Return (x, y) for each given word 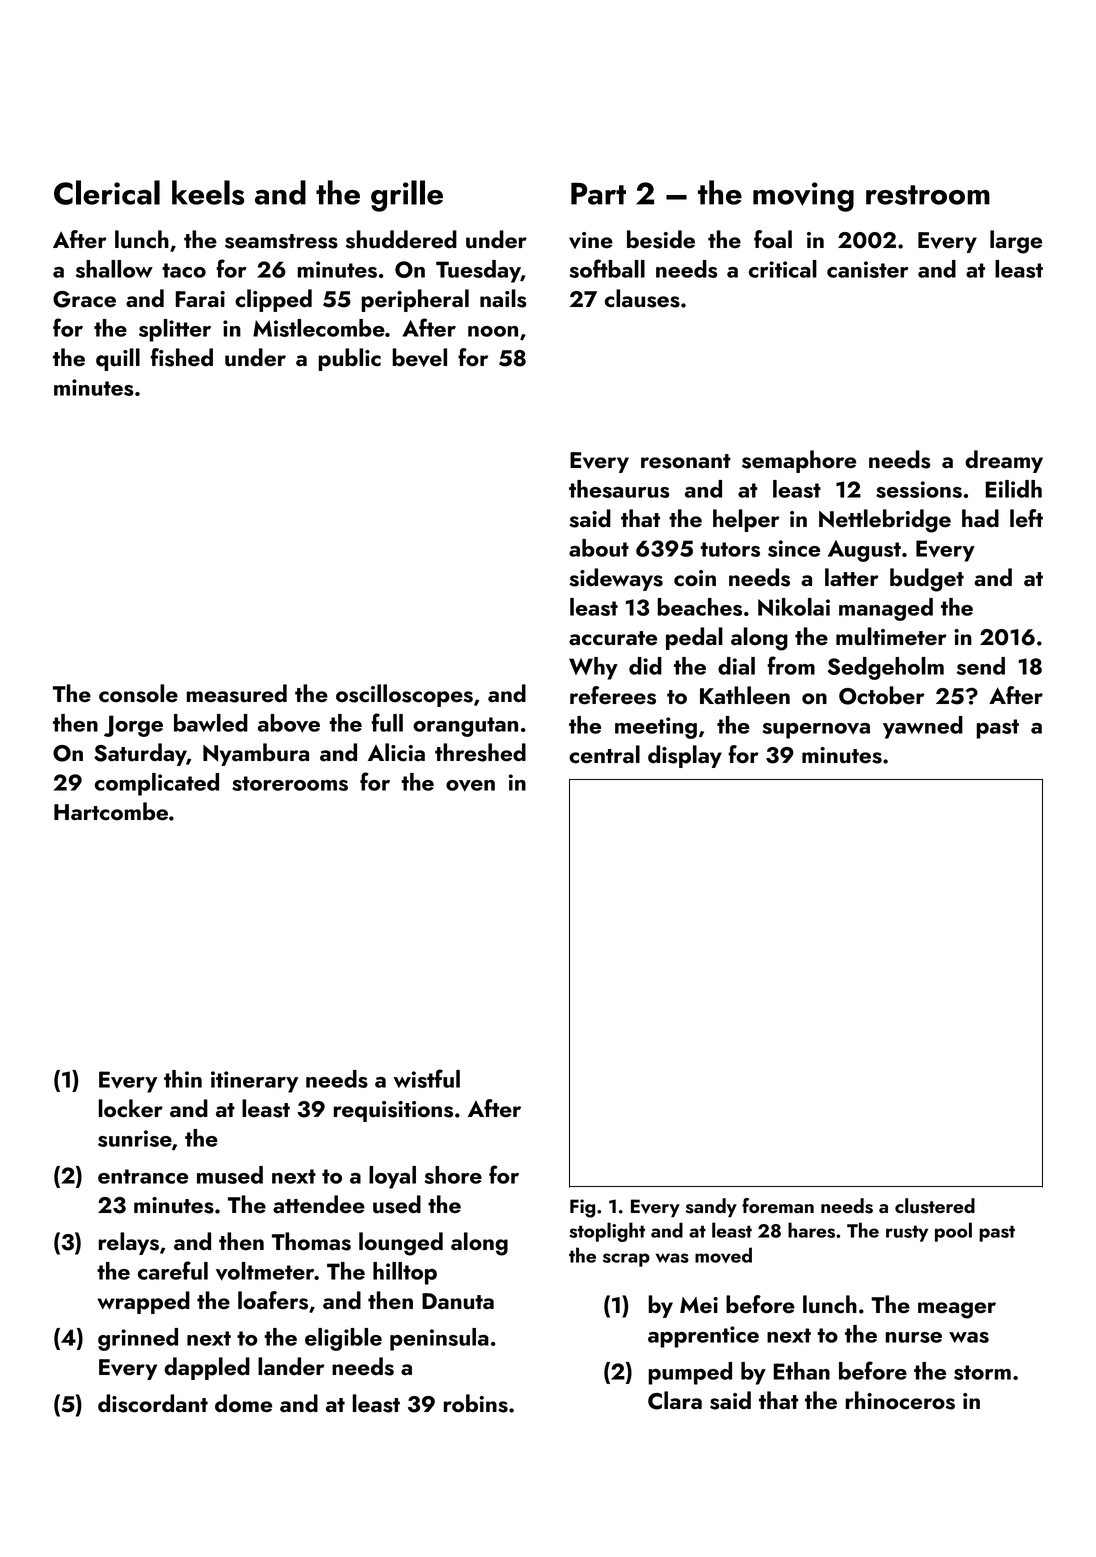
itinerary (254, 1082)
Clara (675, 1400)
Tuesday (478, 271)
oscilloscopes (404, 695)
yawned (923, 727)
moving (803, 197)
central (604, 754)
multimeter (891, 636)
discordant (153, 1403)
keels (208, 192)
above (289, 723)
